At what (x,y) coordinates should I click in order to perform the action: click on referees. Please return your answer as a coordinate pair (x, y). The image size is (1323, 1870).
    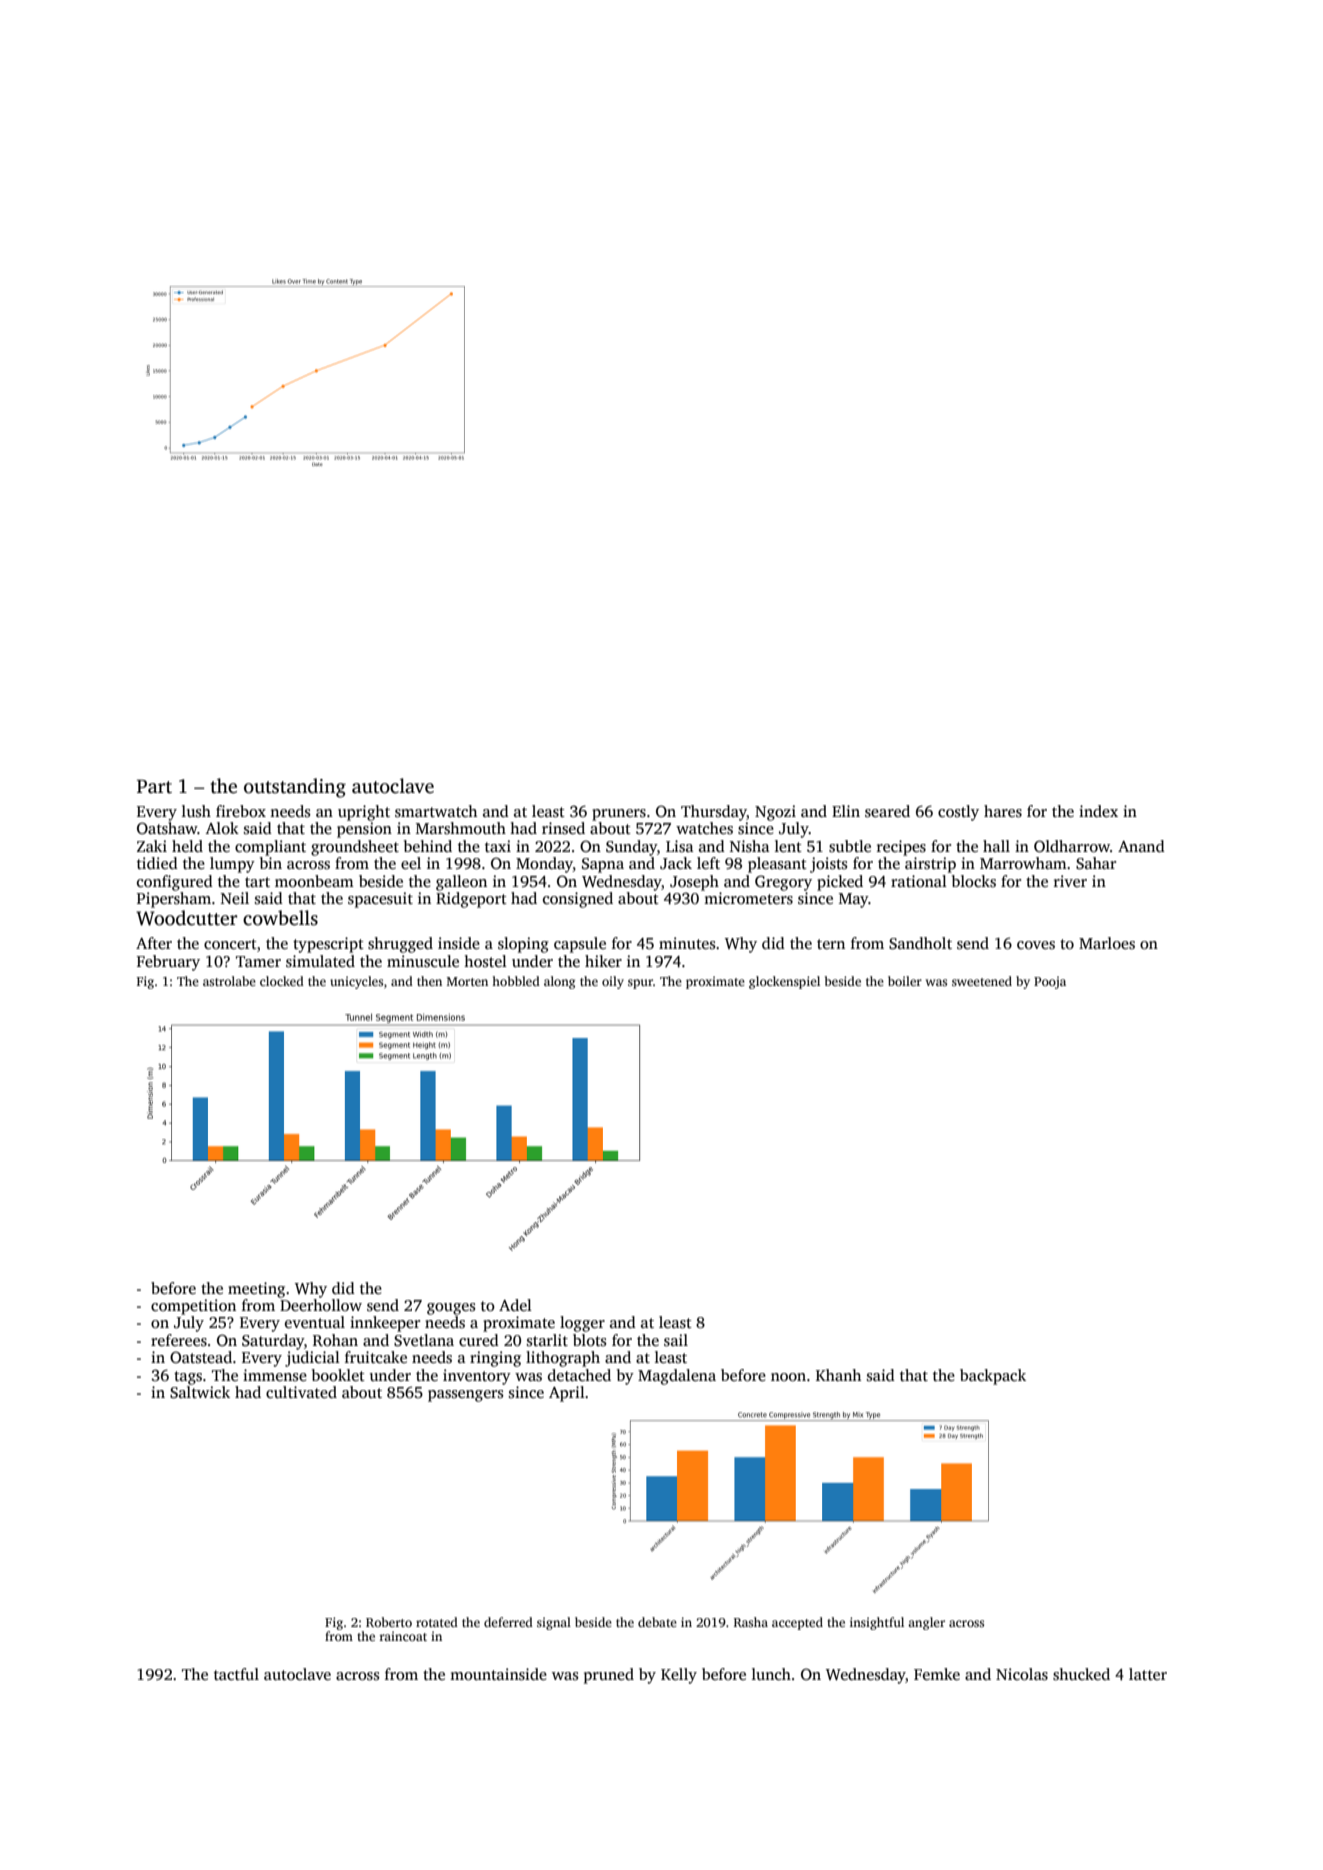
    Looking at the image, I should click on (179, 1340).
